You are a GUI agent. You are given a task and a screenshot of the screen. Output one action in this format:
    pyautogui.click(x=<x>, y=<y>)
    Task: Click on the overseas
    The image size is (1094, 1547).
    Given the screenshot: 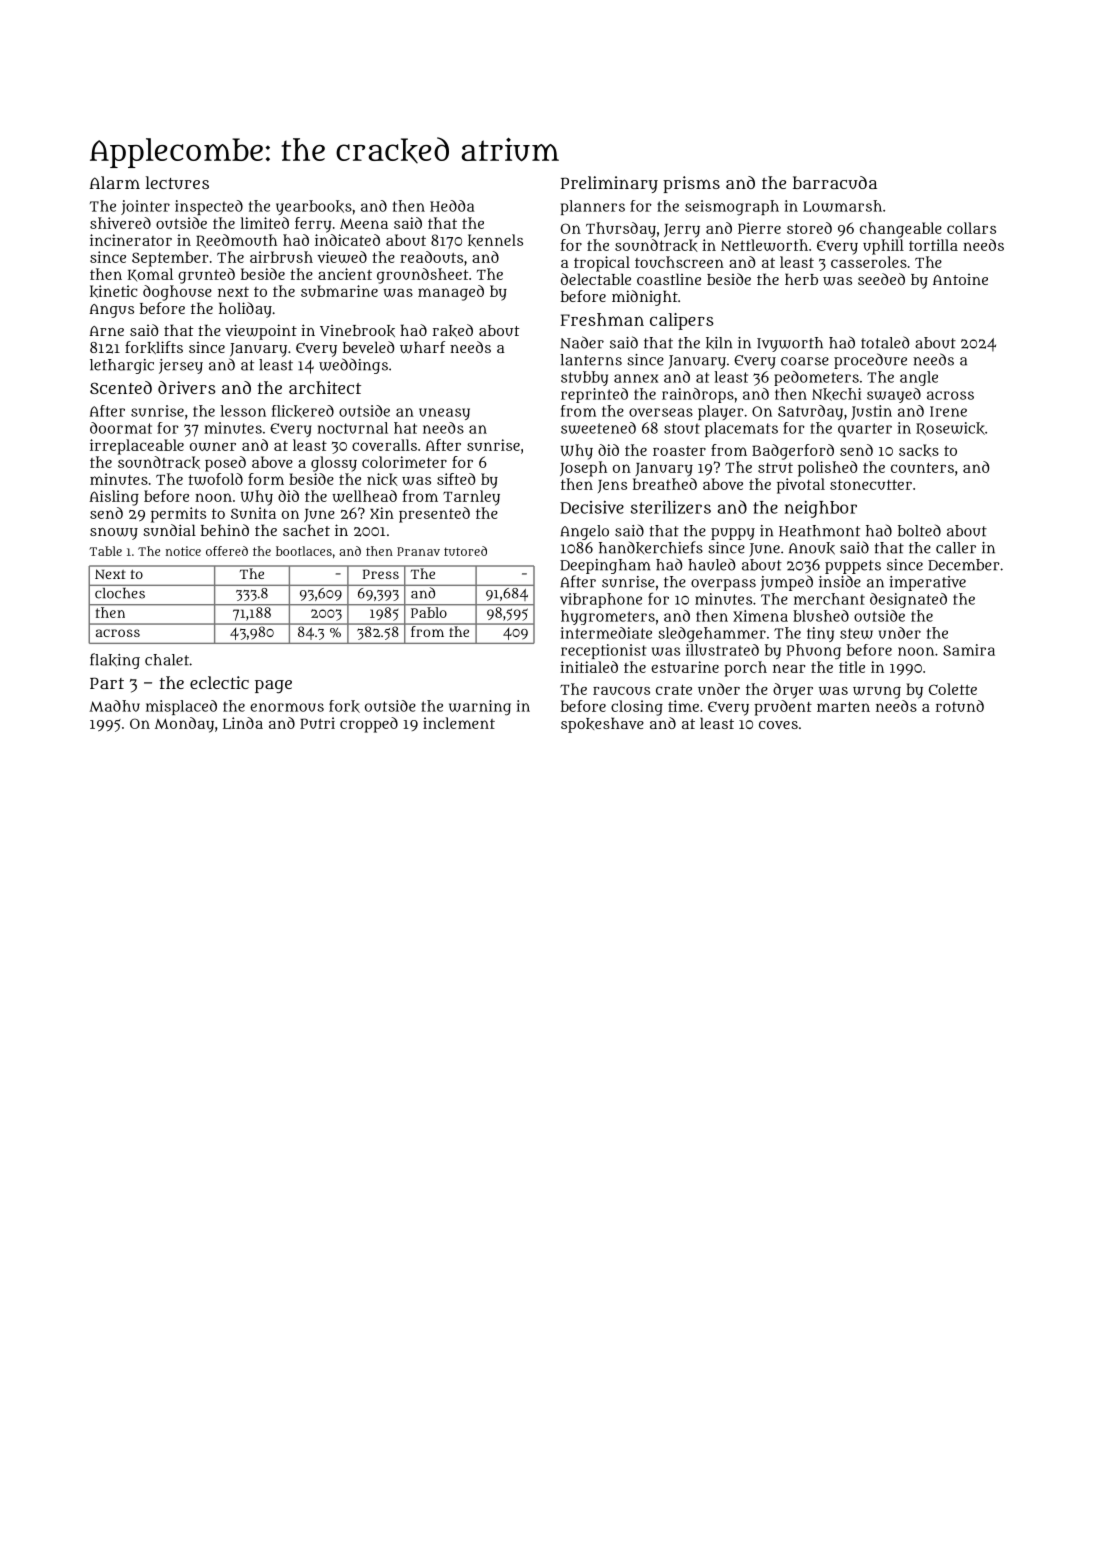 What is the action you would take?
    pyautogui.click(x=661, y=412)
